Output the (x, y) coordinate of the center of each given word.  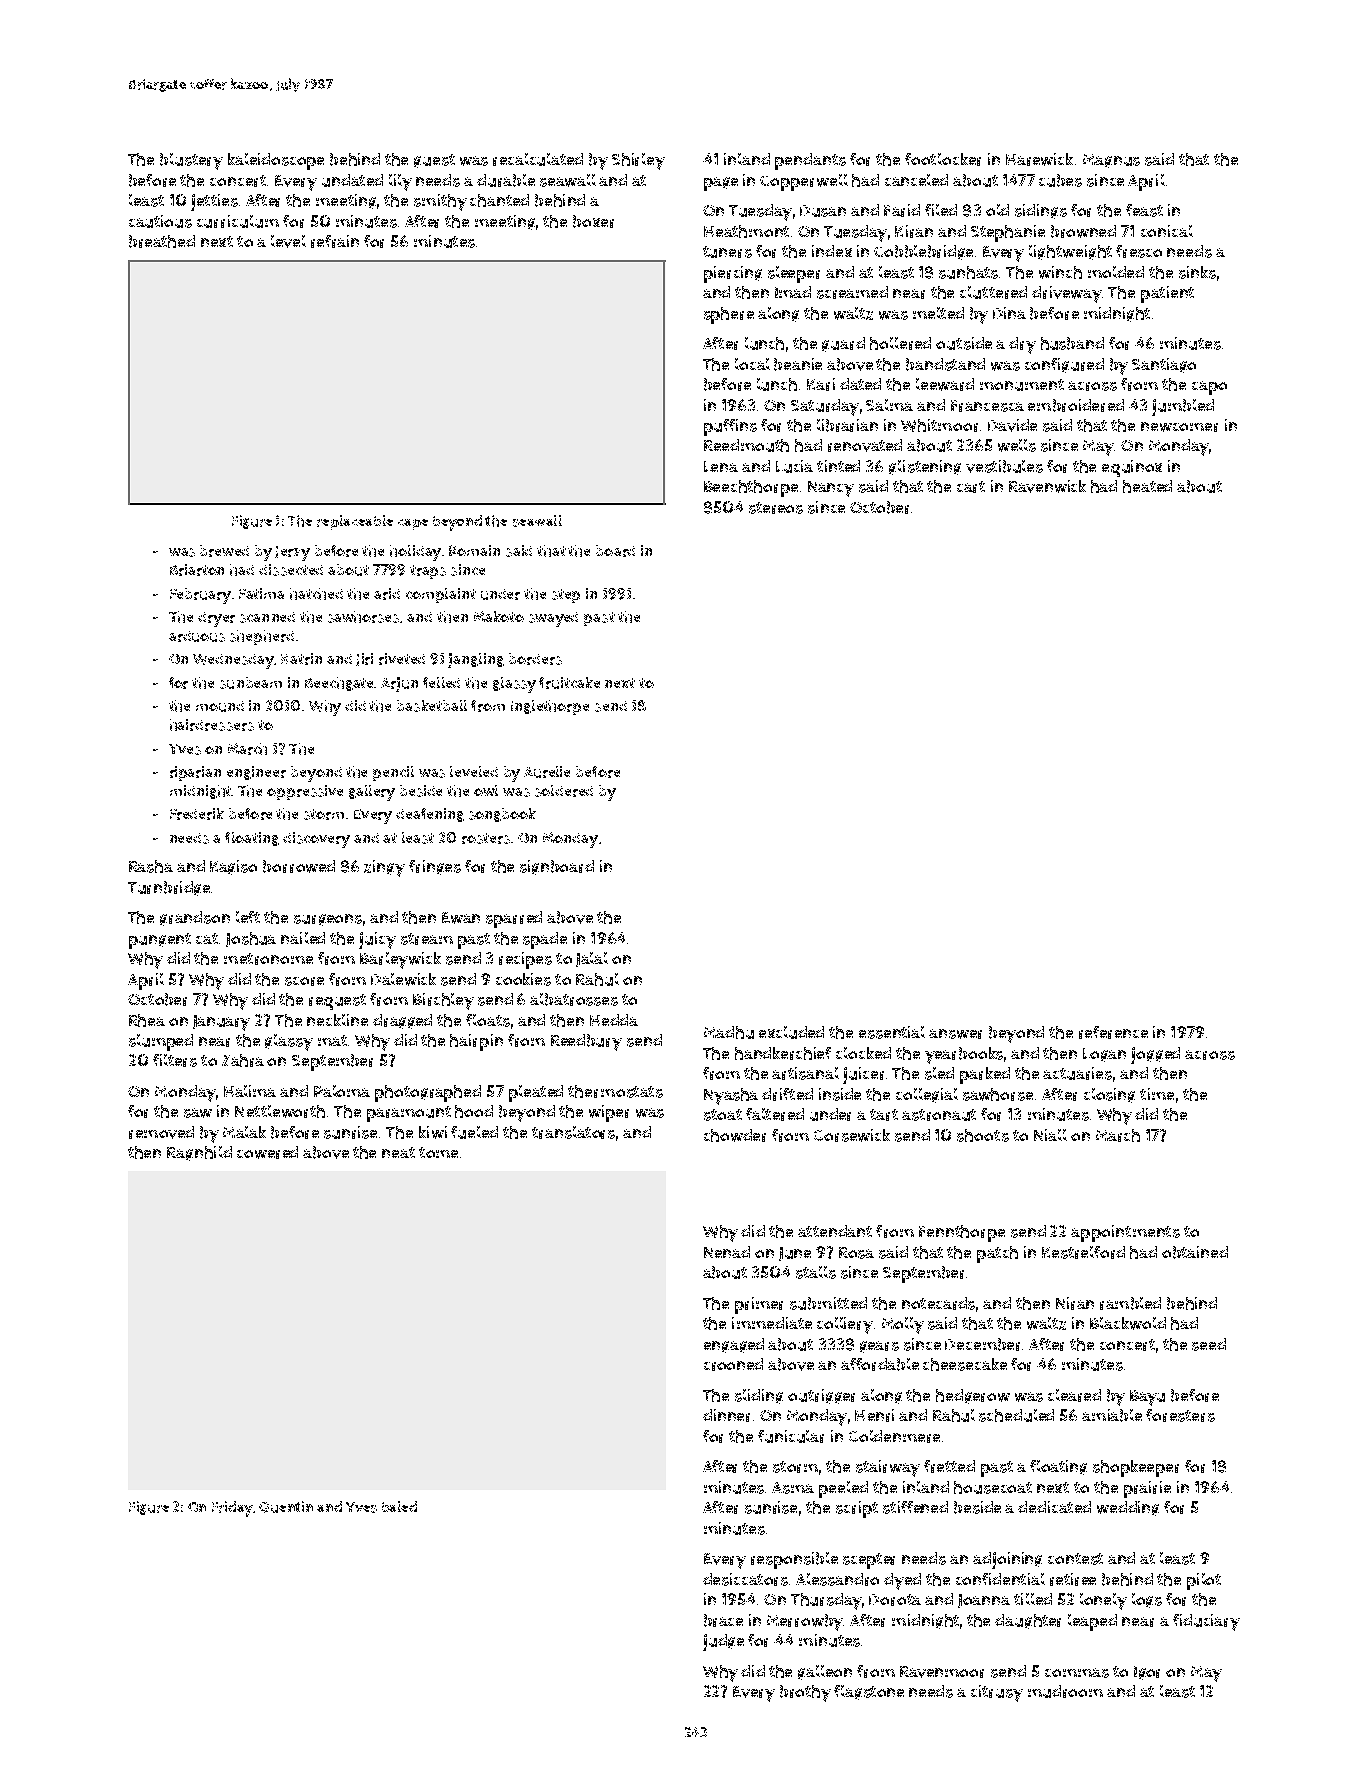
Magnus (1111, 161)
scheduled (1016, 1415)
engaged (734, 1345)
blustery (191, 161)
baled (399, 1506)
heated (1147, 486)
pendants (810, 161)
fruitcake (569, 683)
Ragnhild (199, 1153)
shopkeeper (1136, 1468)
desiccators (745, 1579)
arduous (197, 636)
